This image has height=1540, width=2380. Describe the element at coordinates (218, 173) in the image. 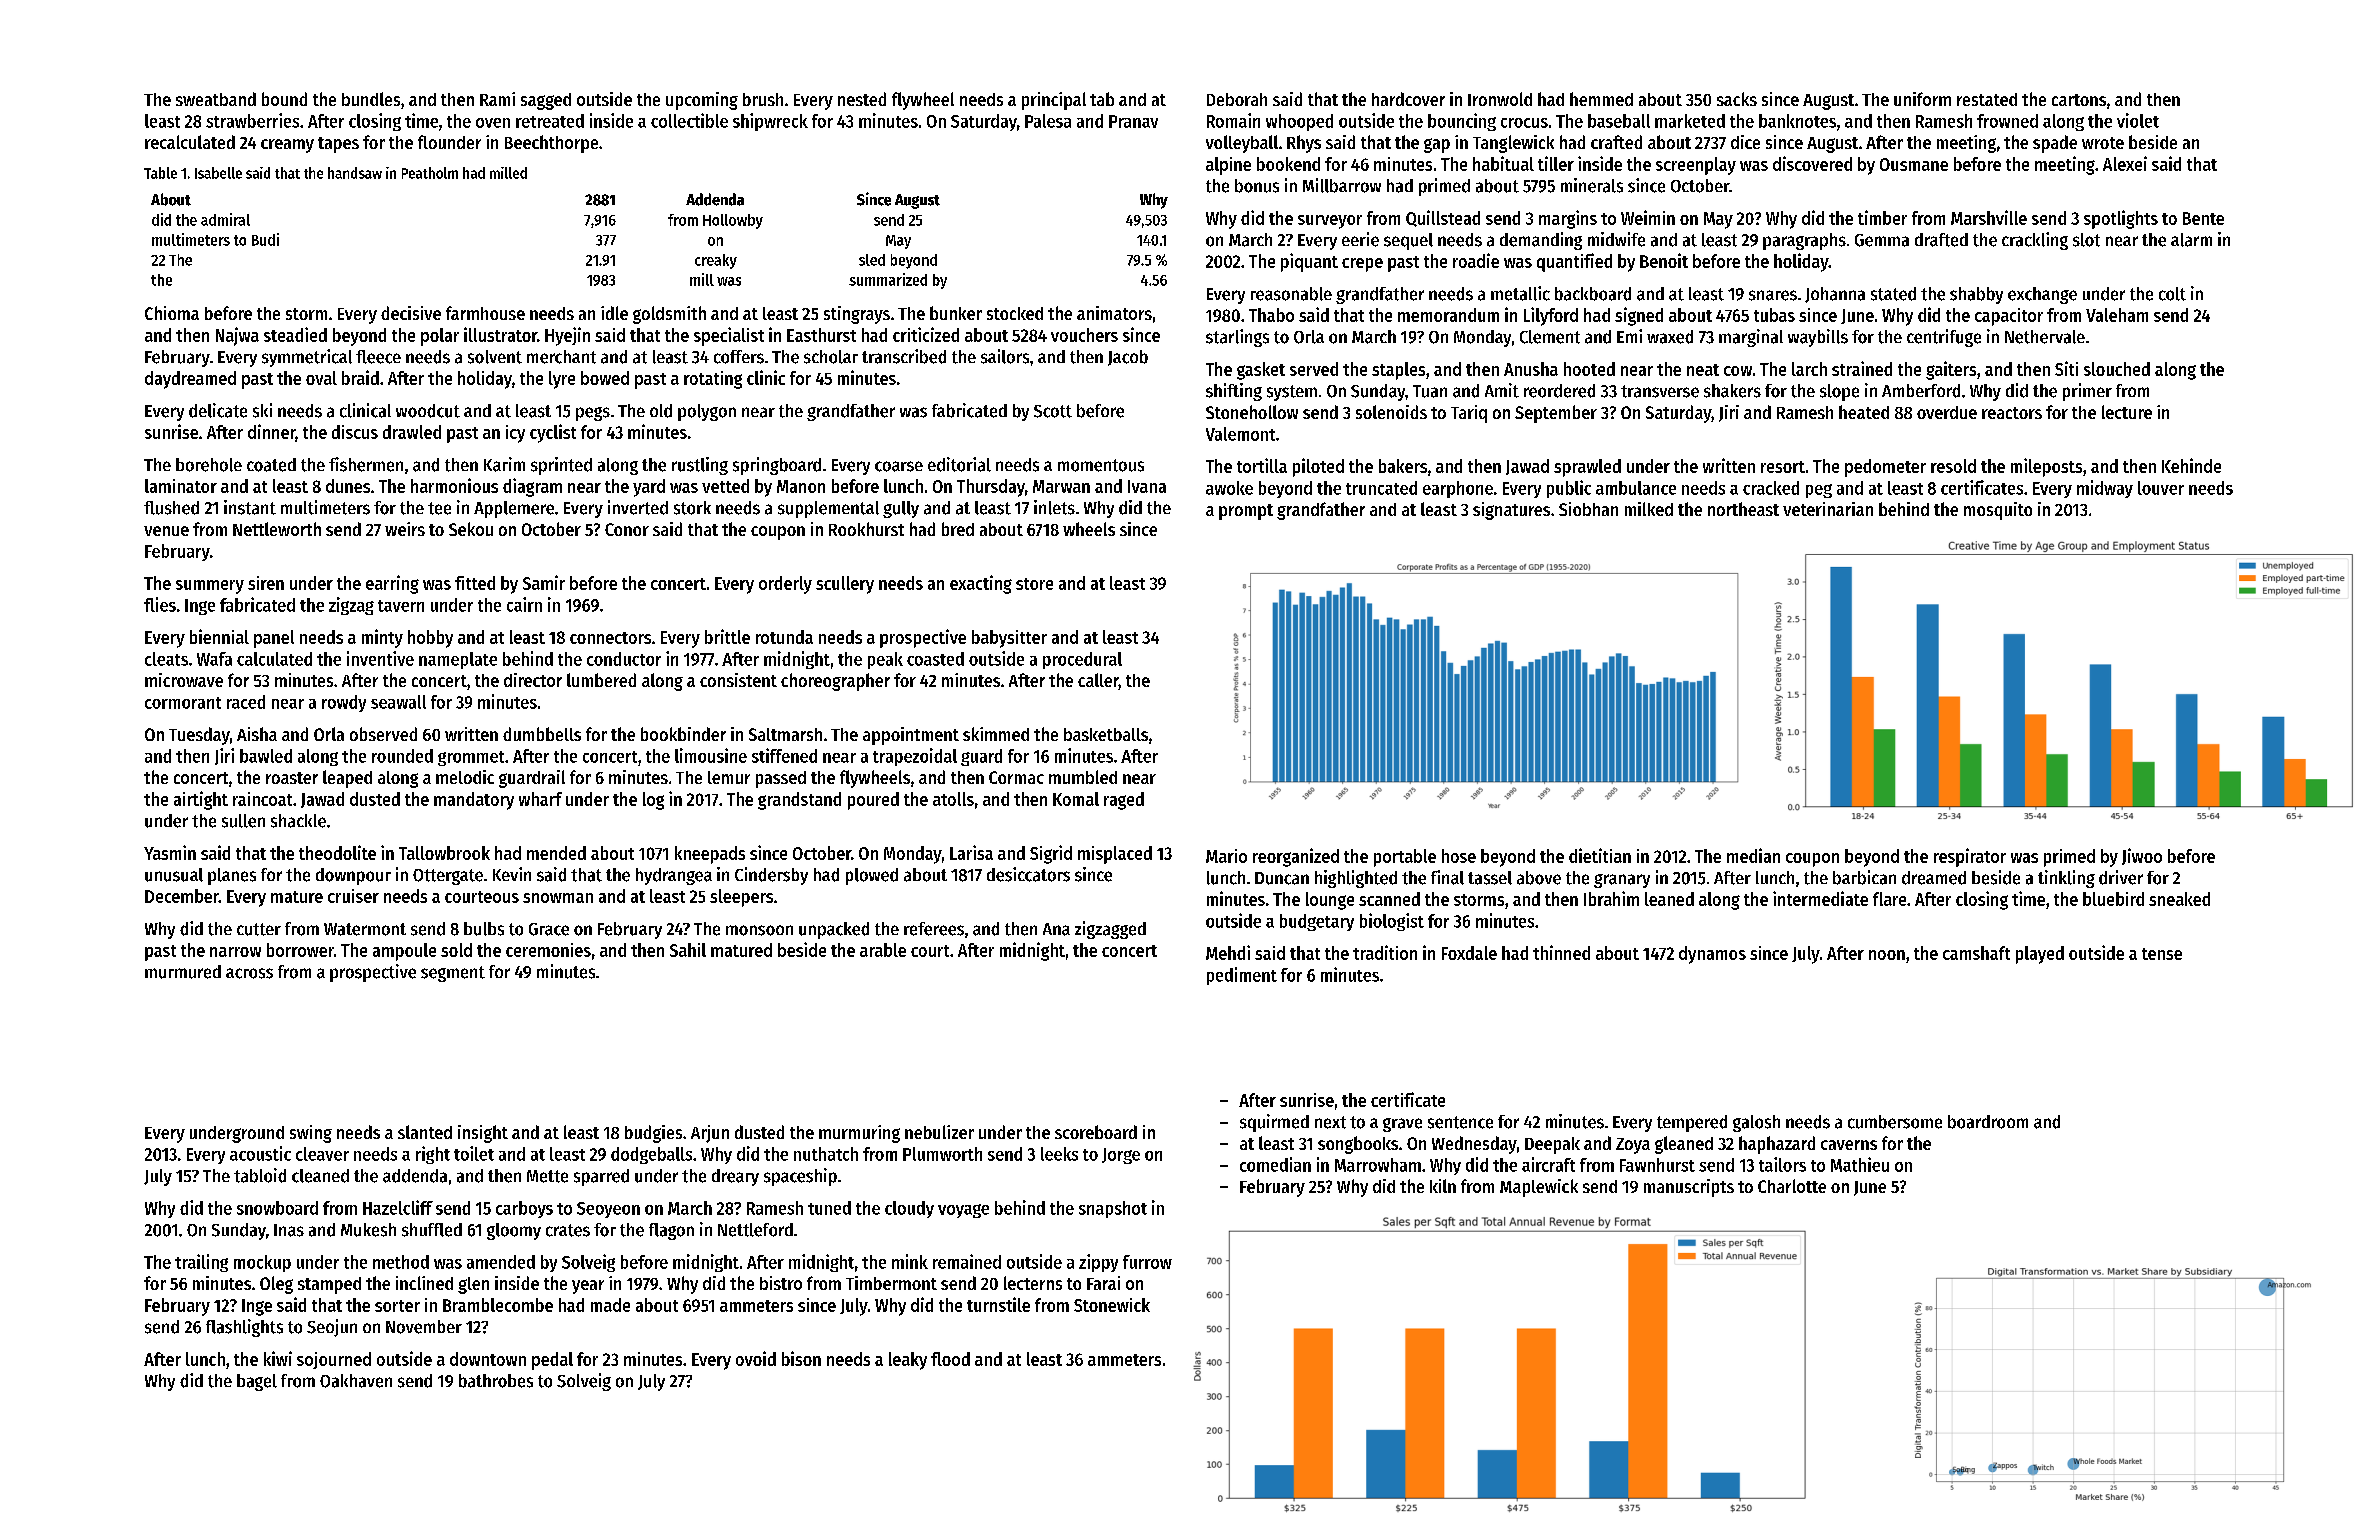

I see `Isabelle` at that location.
